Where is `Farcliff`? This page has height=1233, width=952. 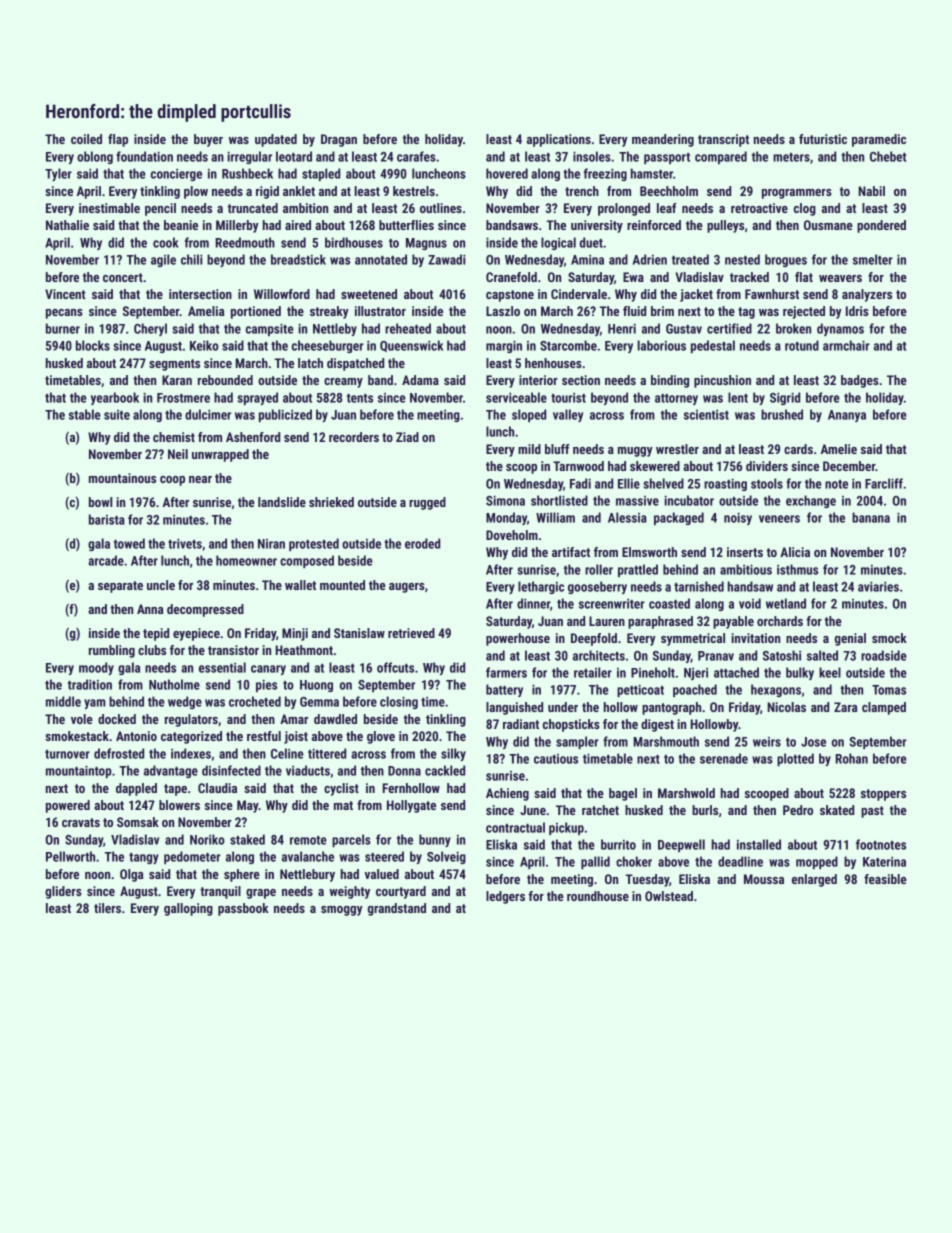 Farcliff is located at coordinates (884, 483).
